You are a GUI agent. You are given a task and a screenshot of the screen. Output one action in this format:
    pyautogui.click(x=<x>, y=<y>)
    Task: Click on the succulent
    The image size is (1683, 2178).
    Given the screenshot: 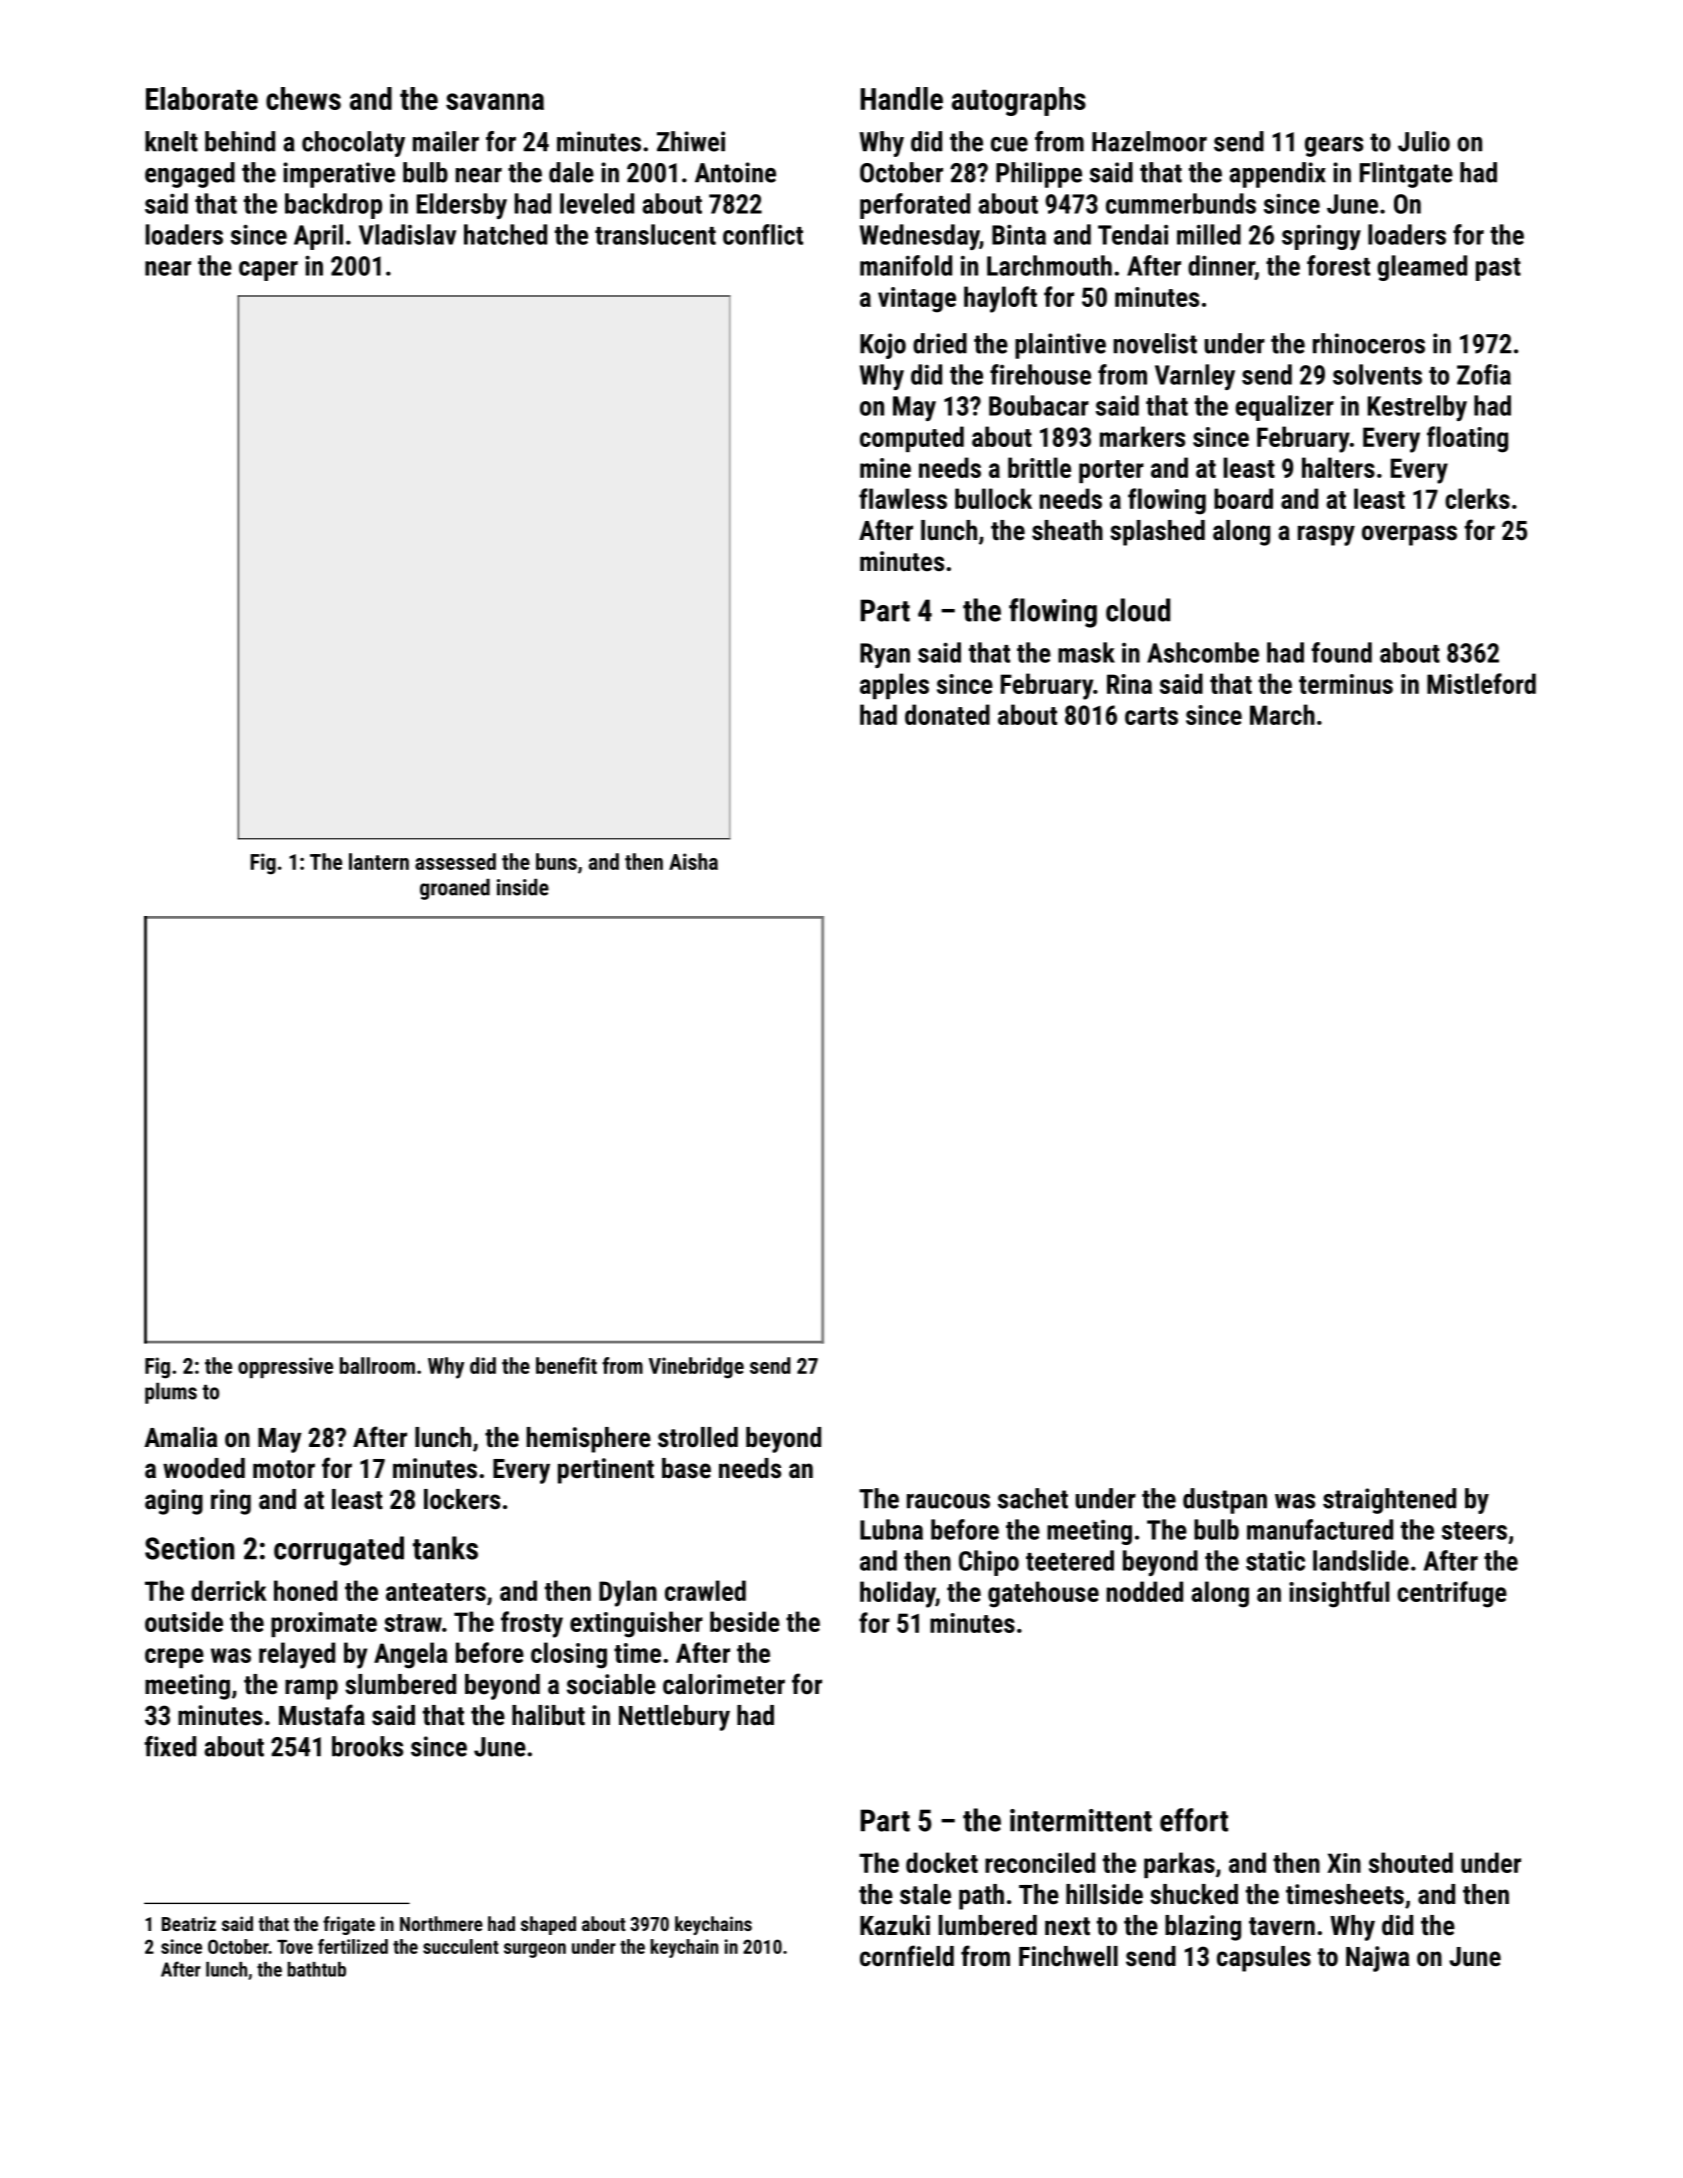 What is the action you would take?
    pyautogui.click(x=461, y=1946)
